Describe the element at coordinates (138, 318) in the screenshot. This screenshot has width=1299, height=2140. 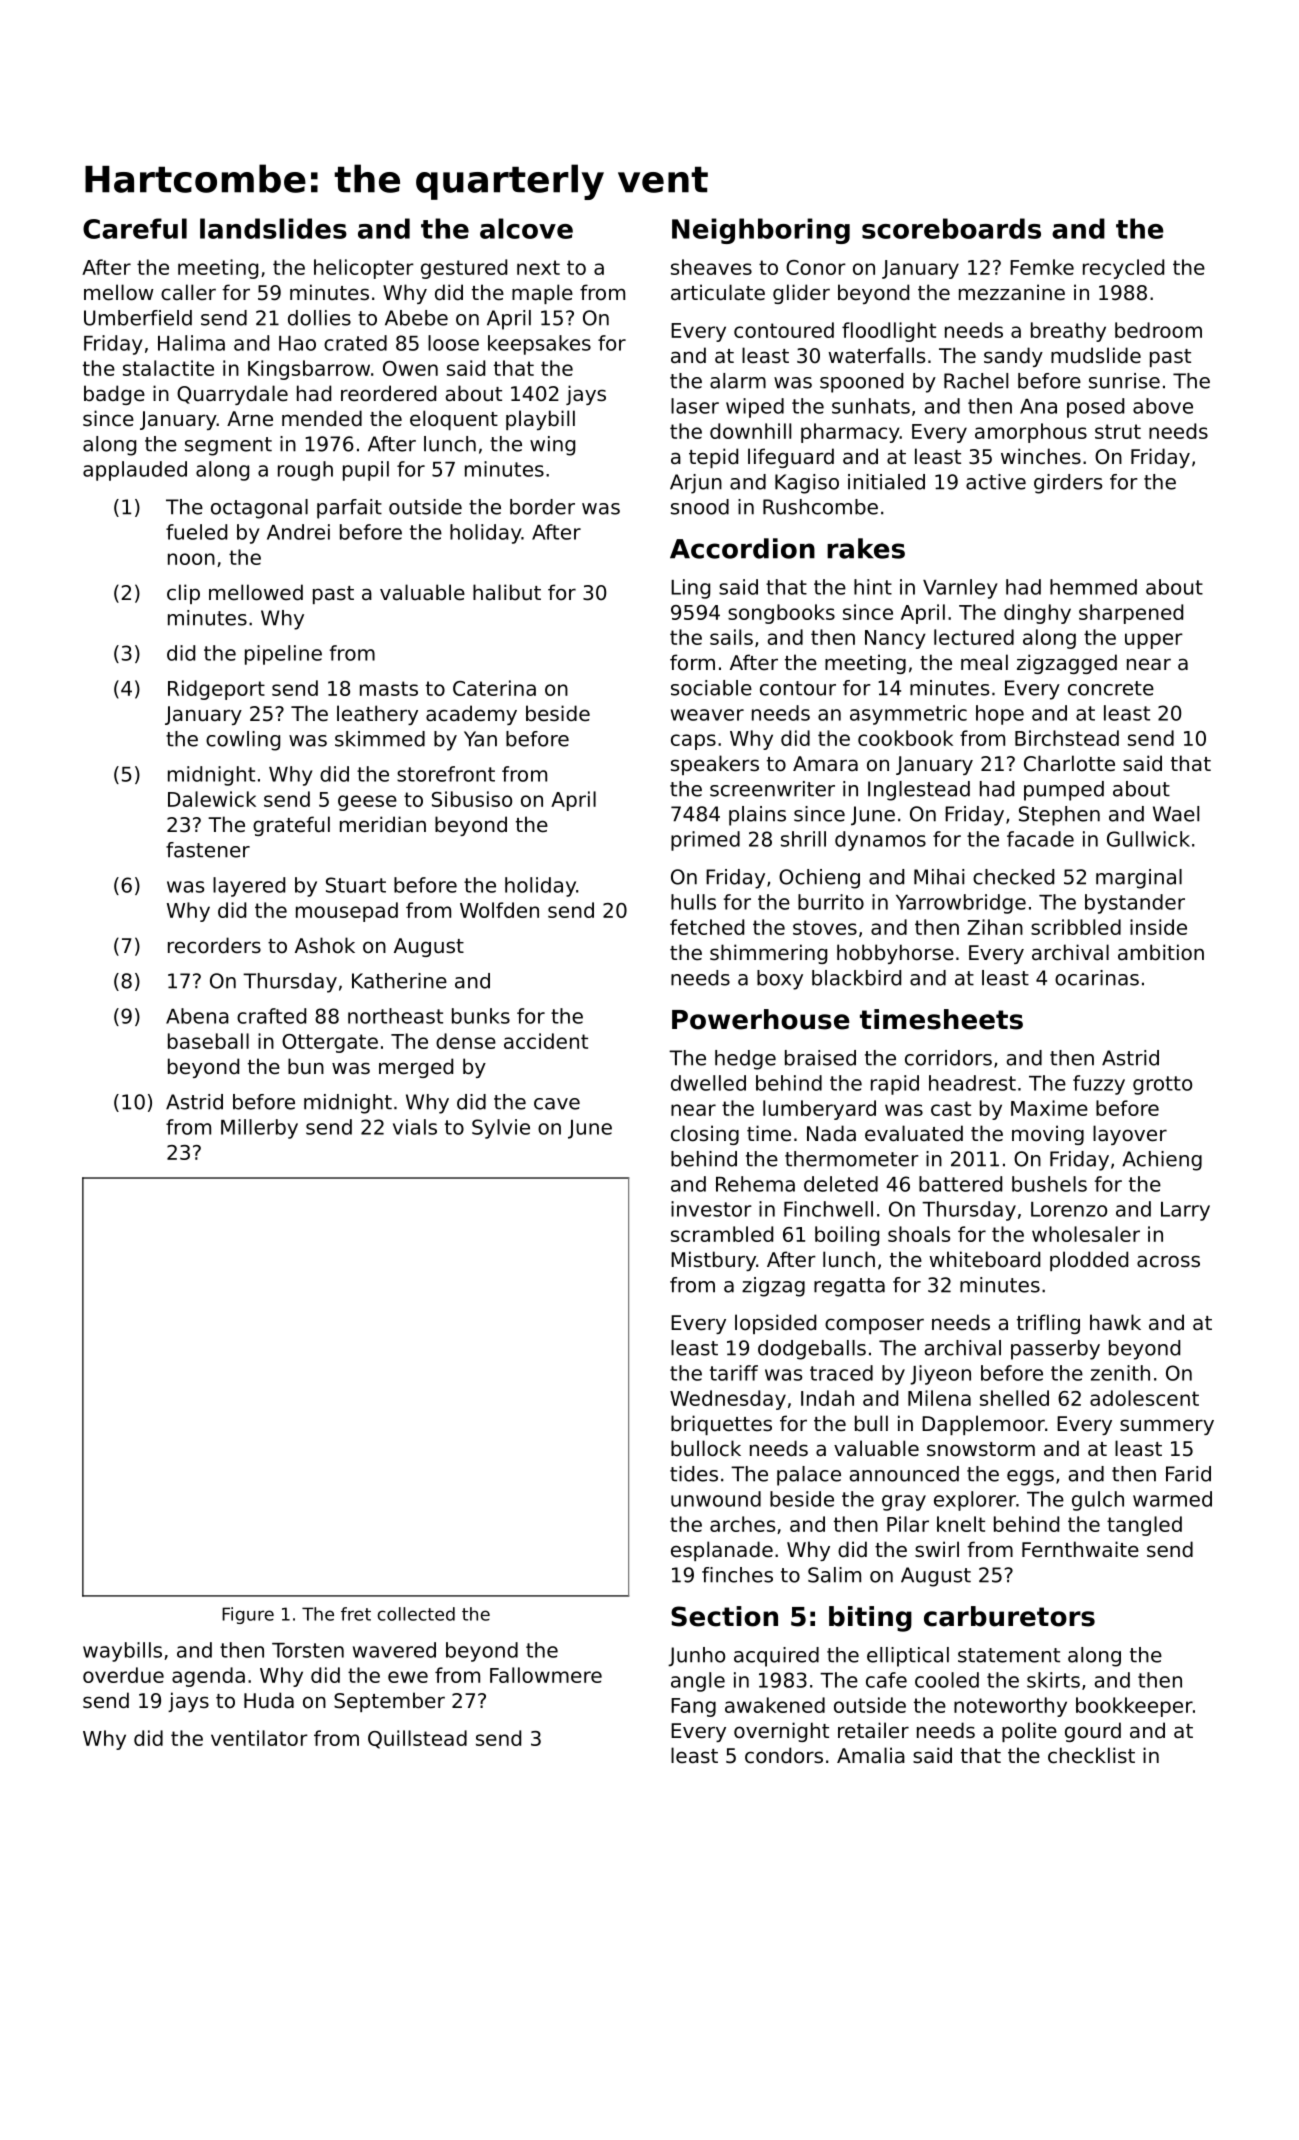
I see `Umberfield` at that location.
